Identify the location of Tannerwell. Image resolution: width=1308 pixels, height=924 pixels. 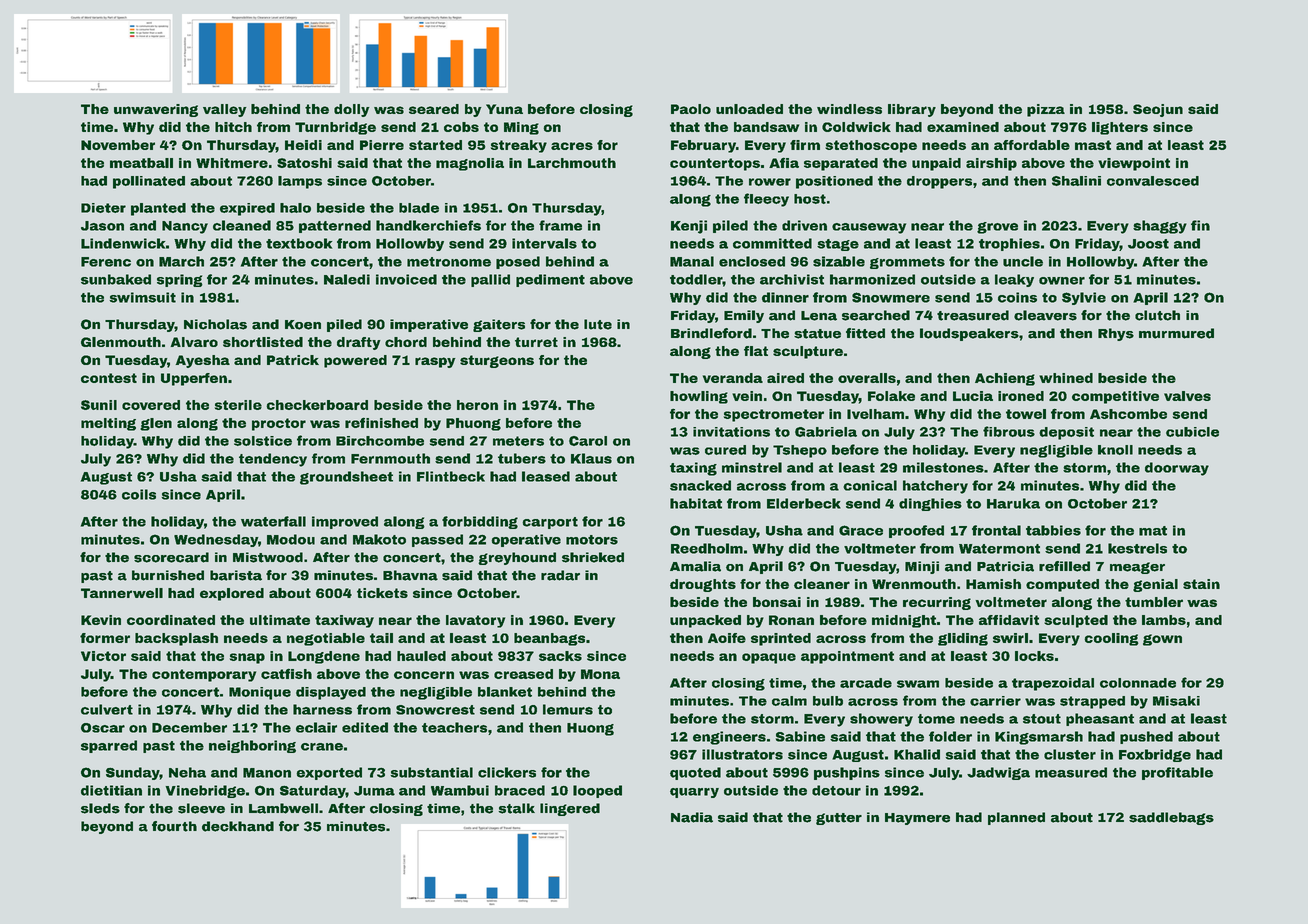
(122, 593).
